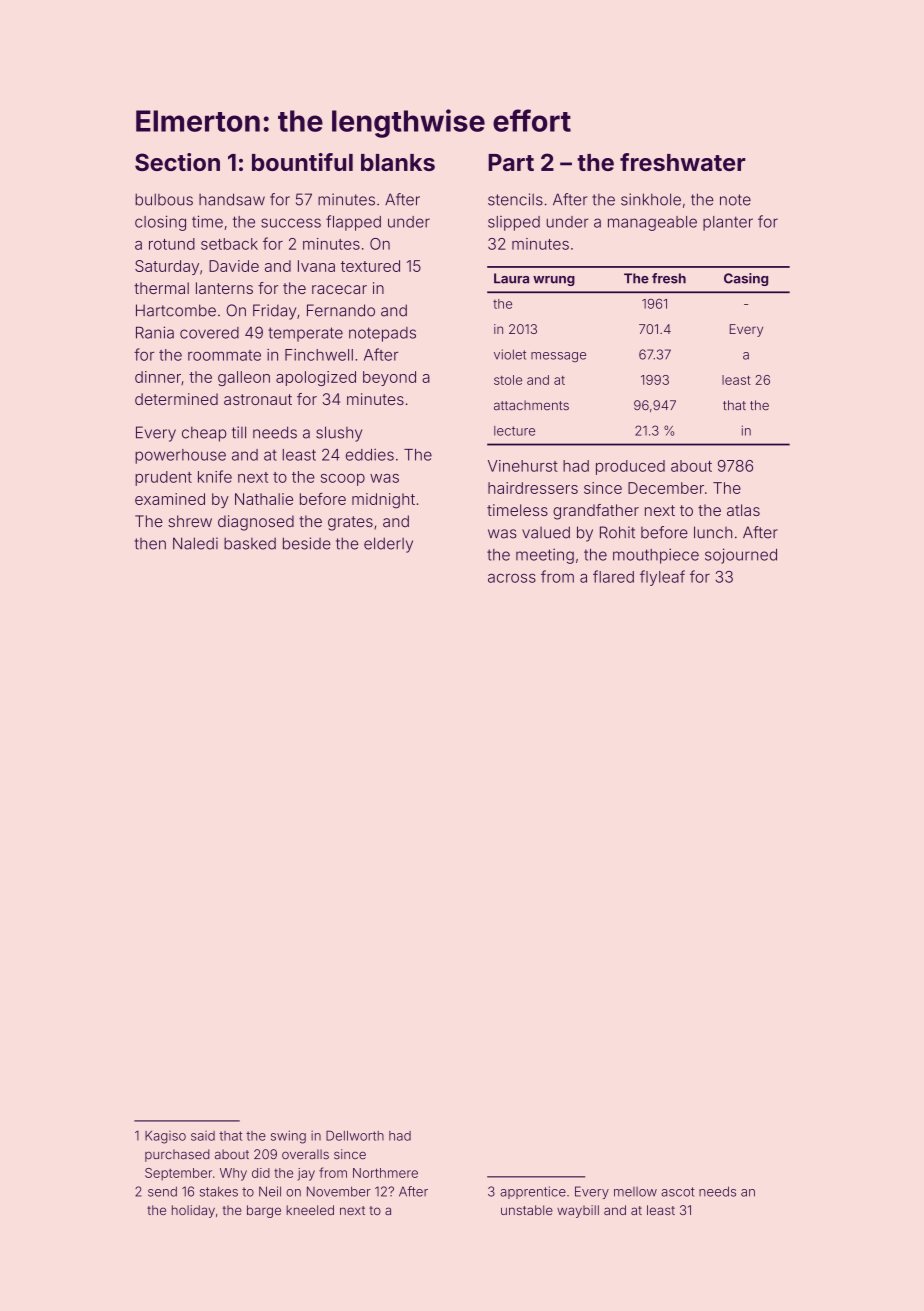 The height and width of the document is (1311, 924). What do you see at coordinates (291, 223) in the document?
I see `success` at bounding box center [291, 223].
